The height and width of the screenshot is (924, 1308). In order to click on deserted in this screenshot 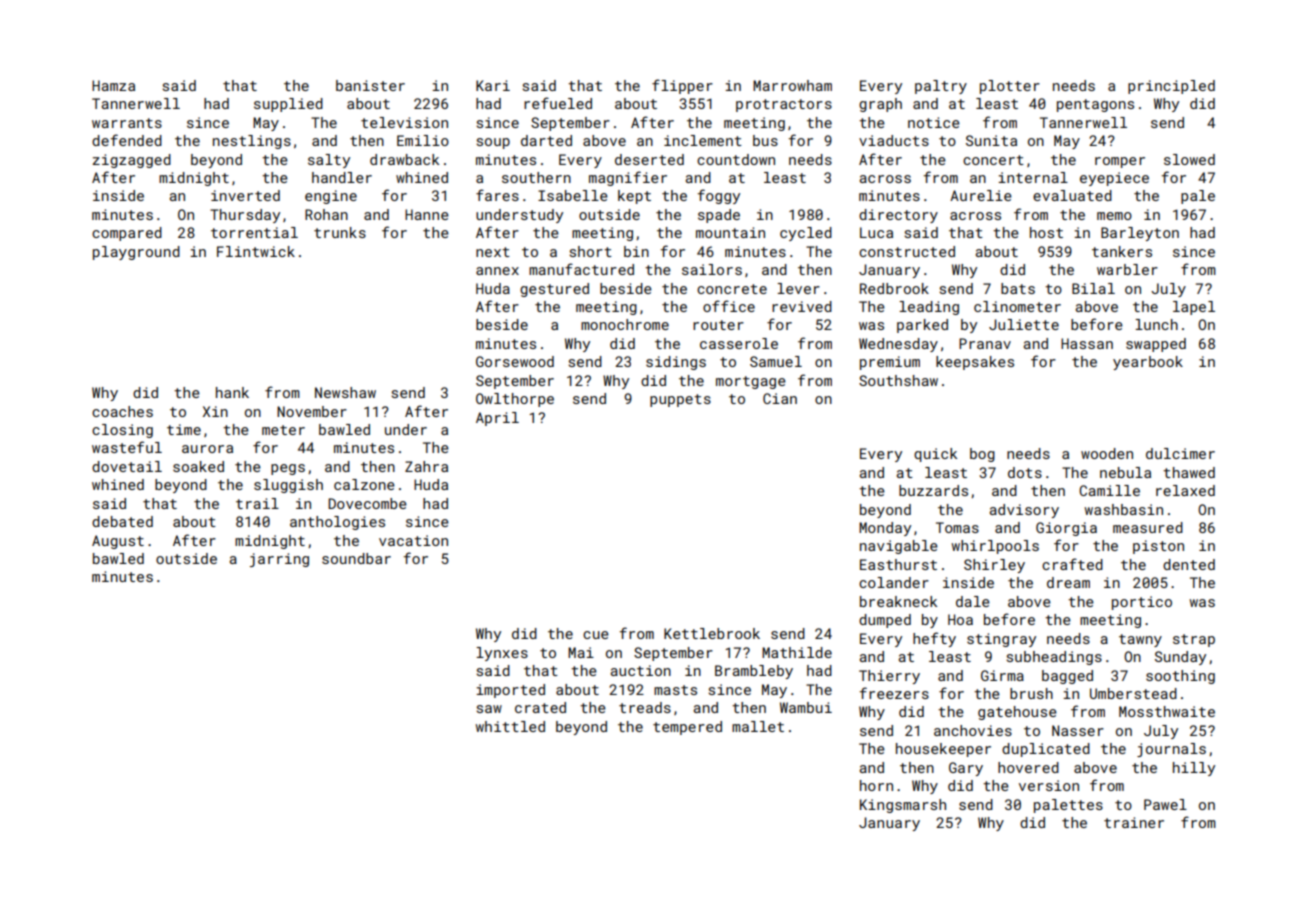, I will do `click(649, 159)`.
